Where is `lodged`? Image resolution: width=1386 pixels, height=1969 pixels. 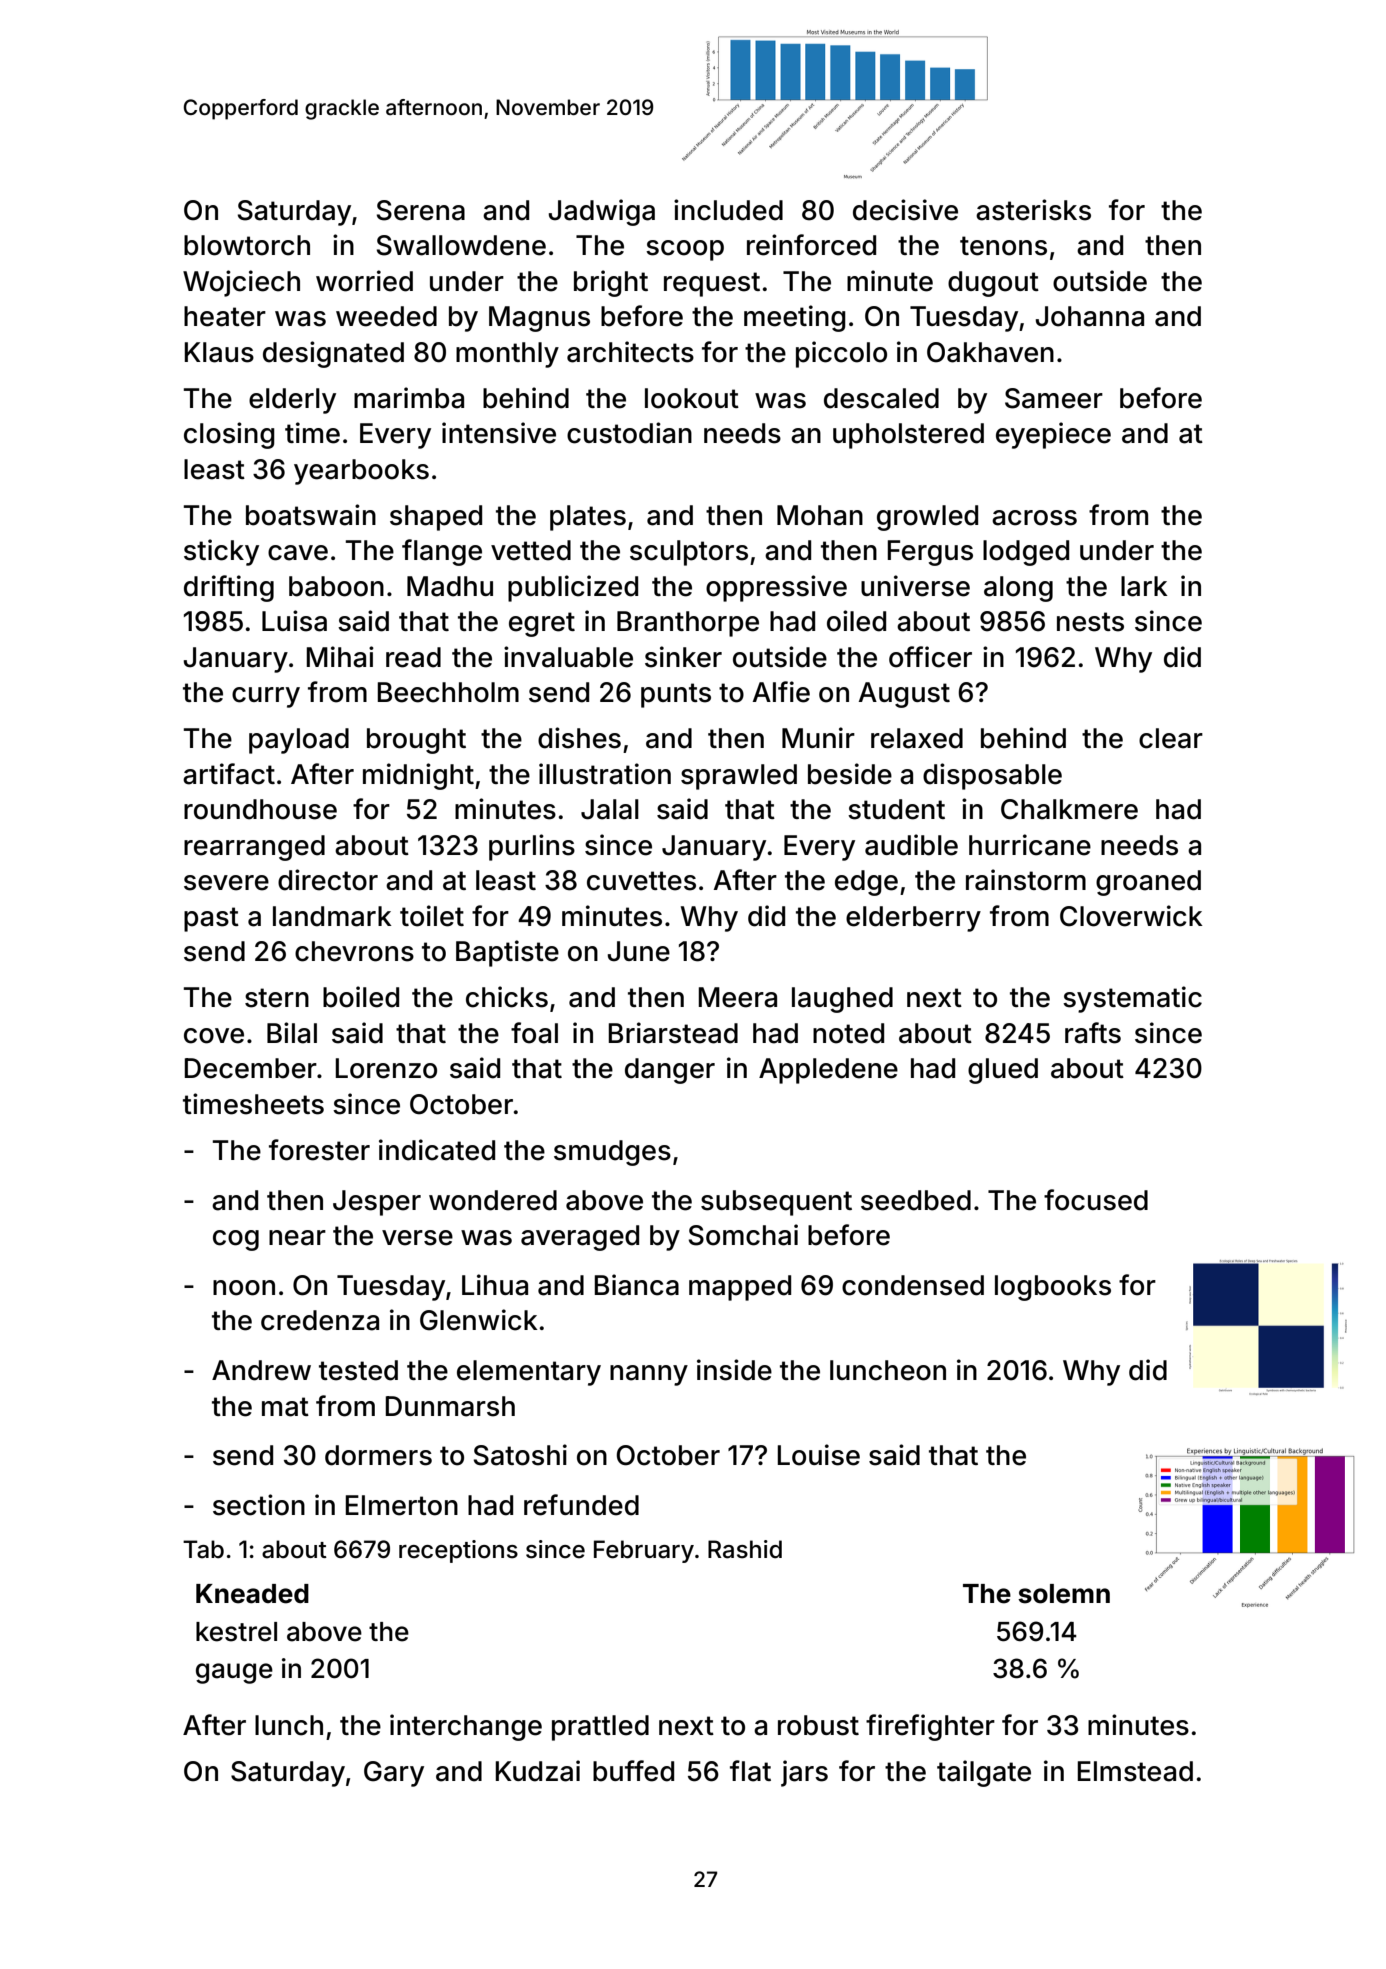 lodged is located at coordinates (1026, 553).
